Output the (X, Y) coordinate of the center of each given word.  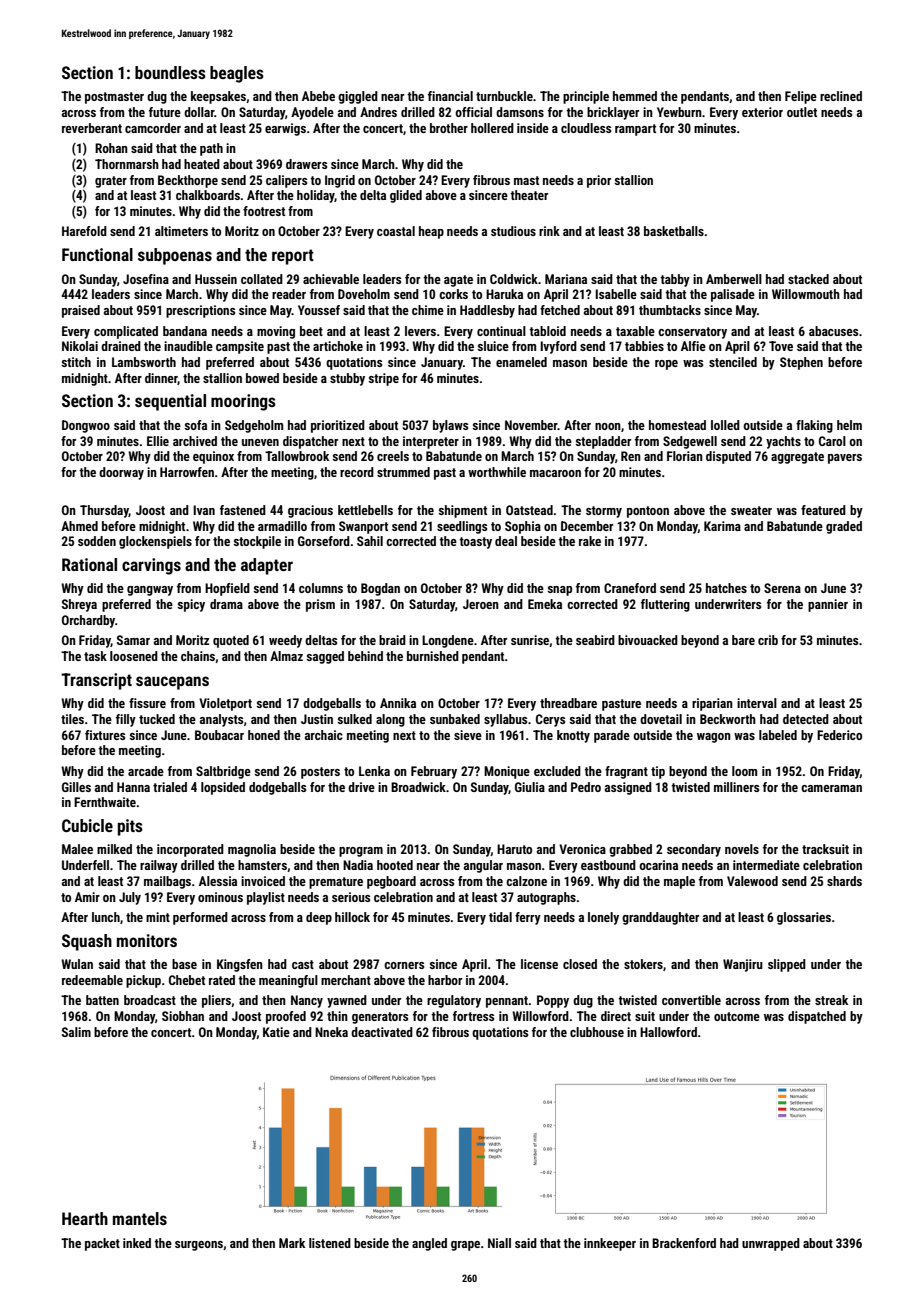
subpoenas (175, 256)
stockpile (257, 542)
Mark (292, 1243)
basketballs (674, 231)
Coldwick (514, 279)
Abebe (318, 96)
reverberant (92, 128)
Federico (839, 735)
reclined (841, 96)
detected (806, 719)
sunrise (530, 641)
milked (114, 849)
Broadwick (418, 787)
